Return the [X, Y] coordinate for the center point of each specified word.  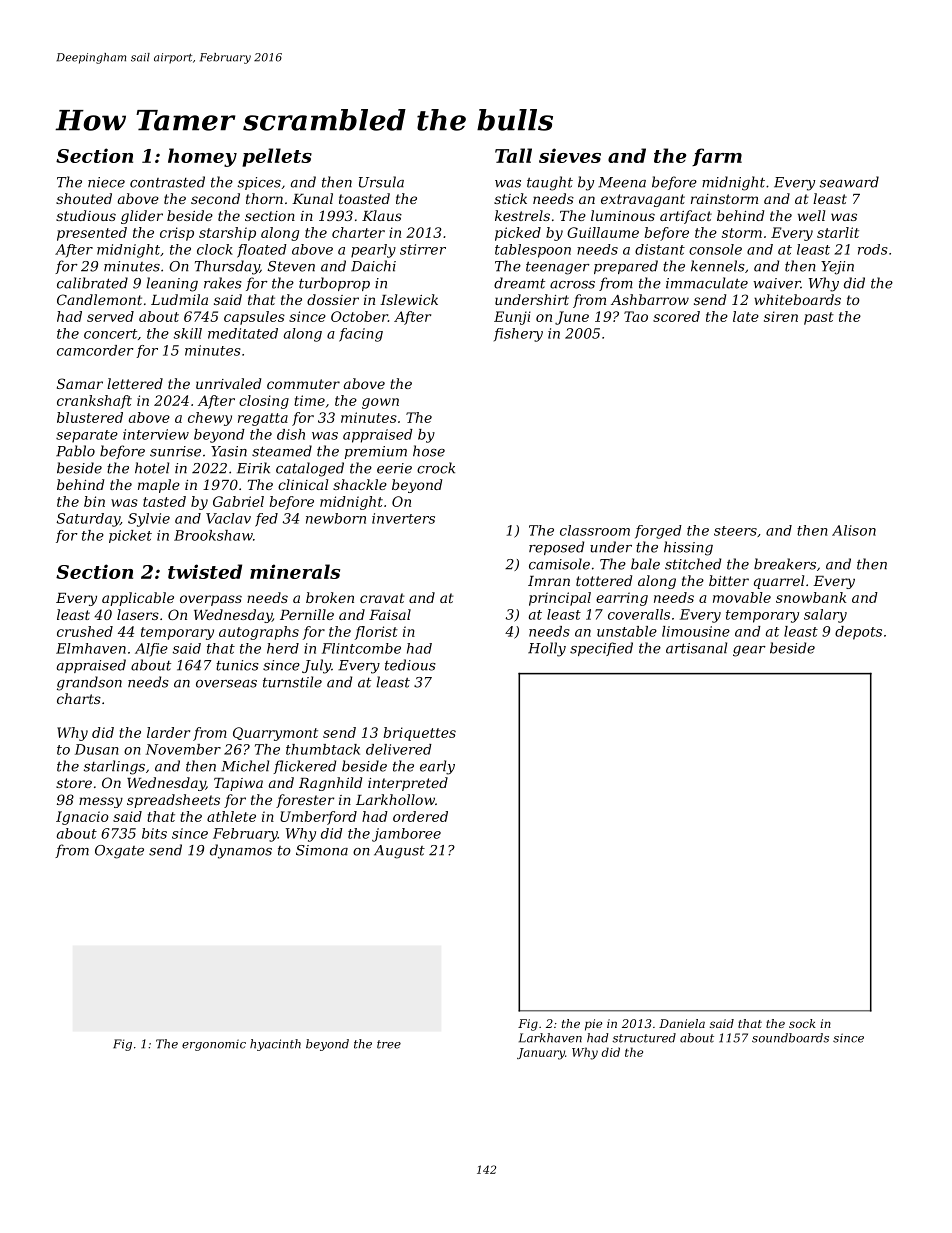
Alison [854, 530]
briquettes [420, 734]
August [399, 852]
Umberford [318, 818]
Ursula [381, 182]
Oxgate [119, 852]
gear [749, 651]
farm [717, 157]
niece [106, 182]
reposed [556, 548]
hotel [152, 468]
